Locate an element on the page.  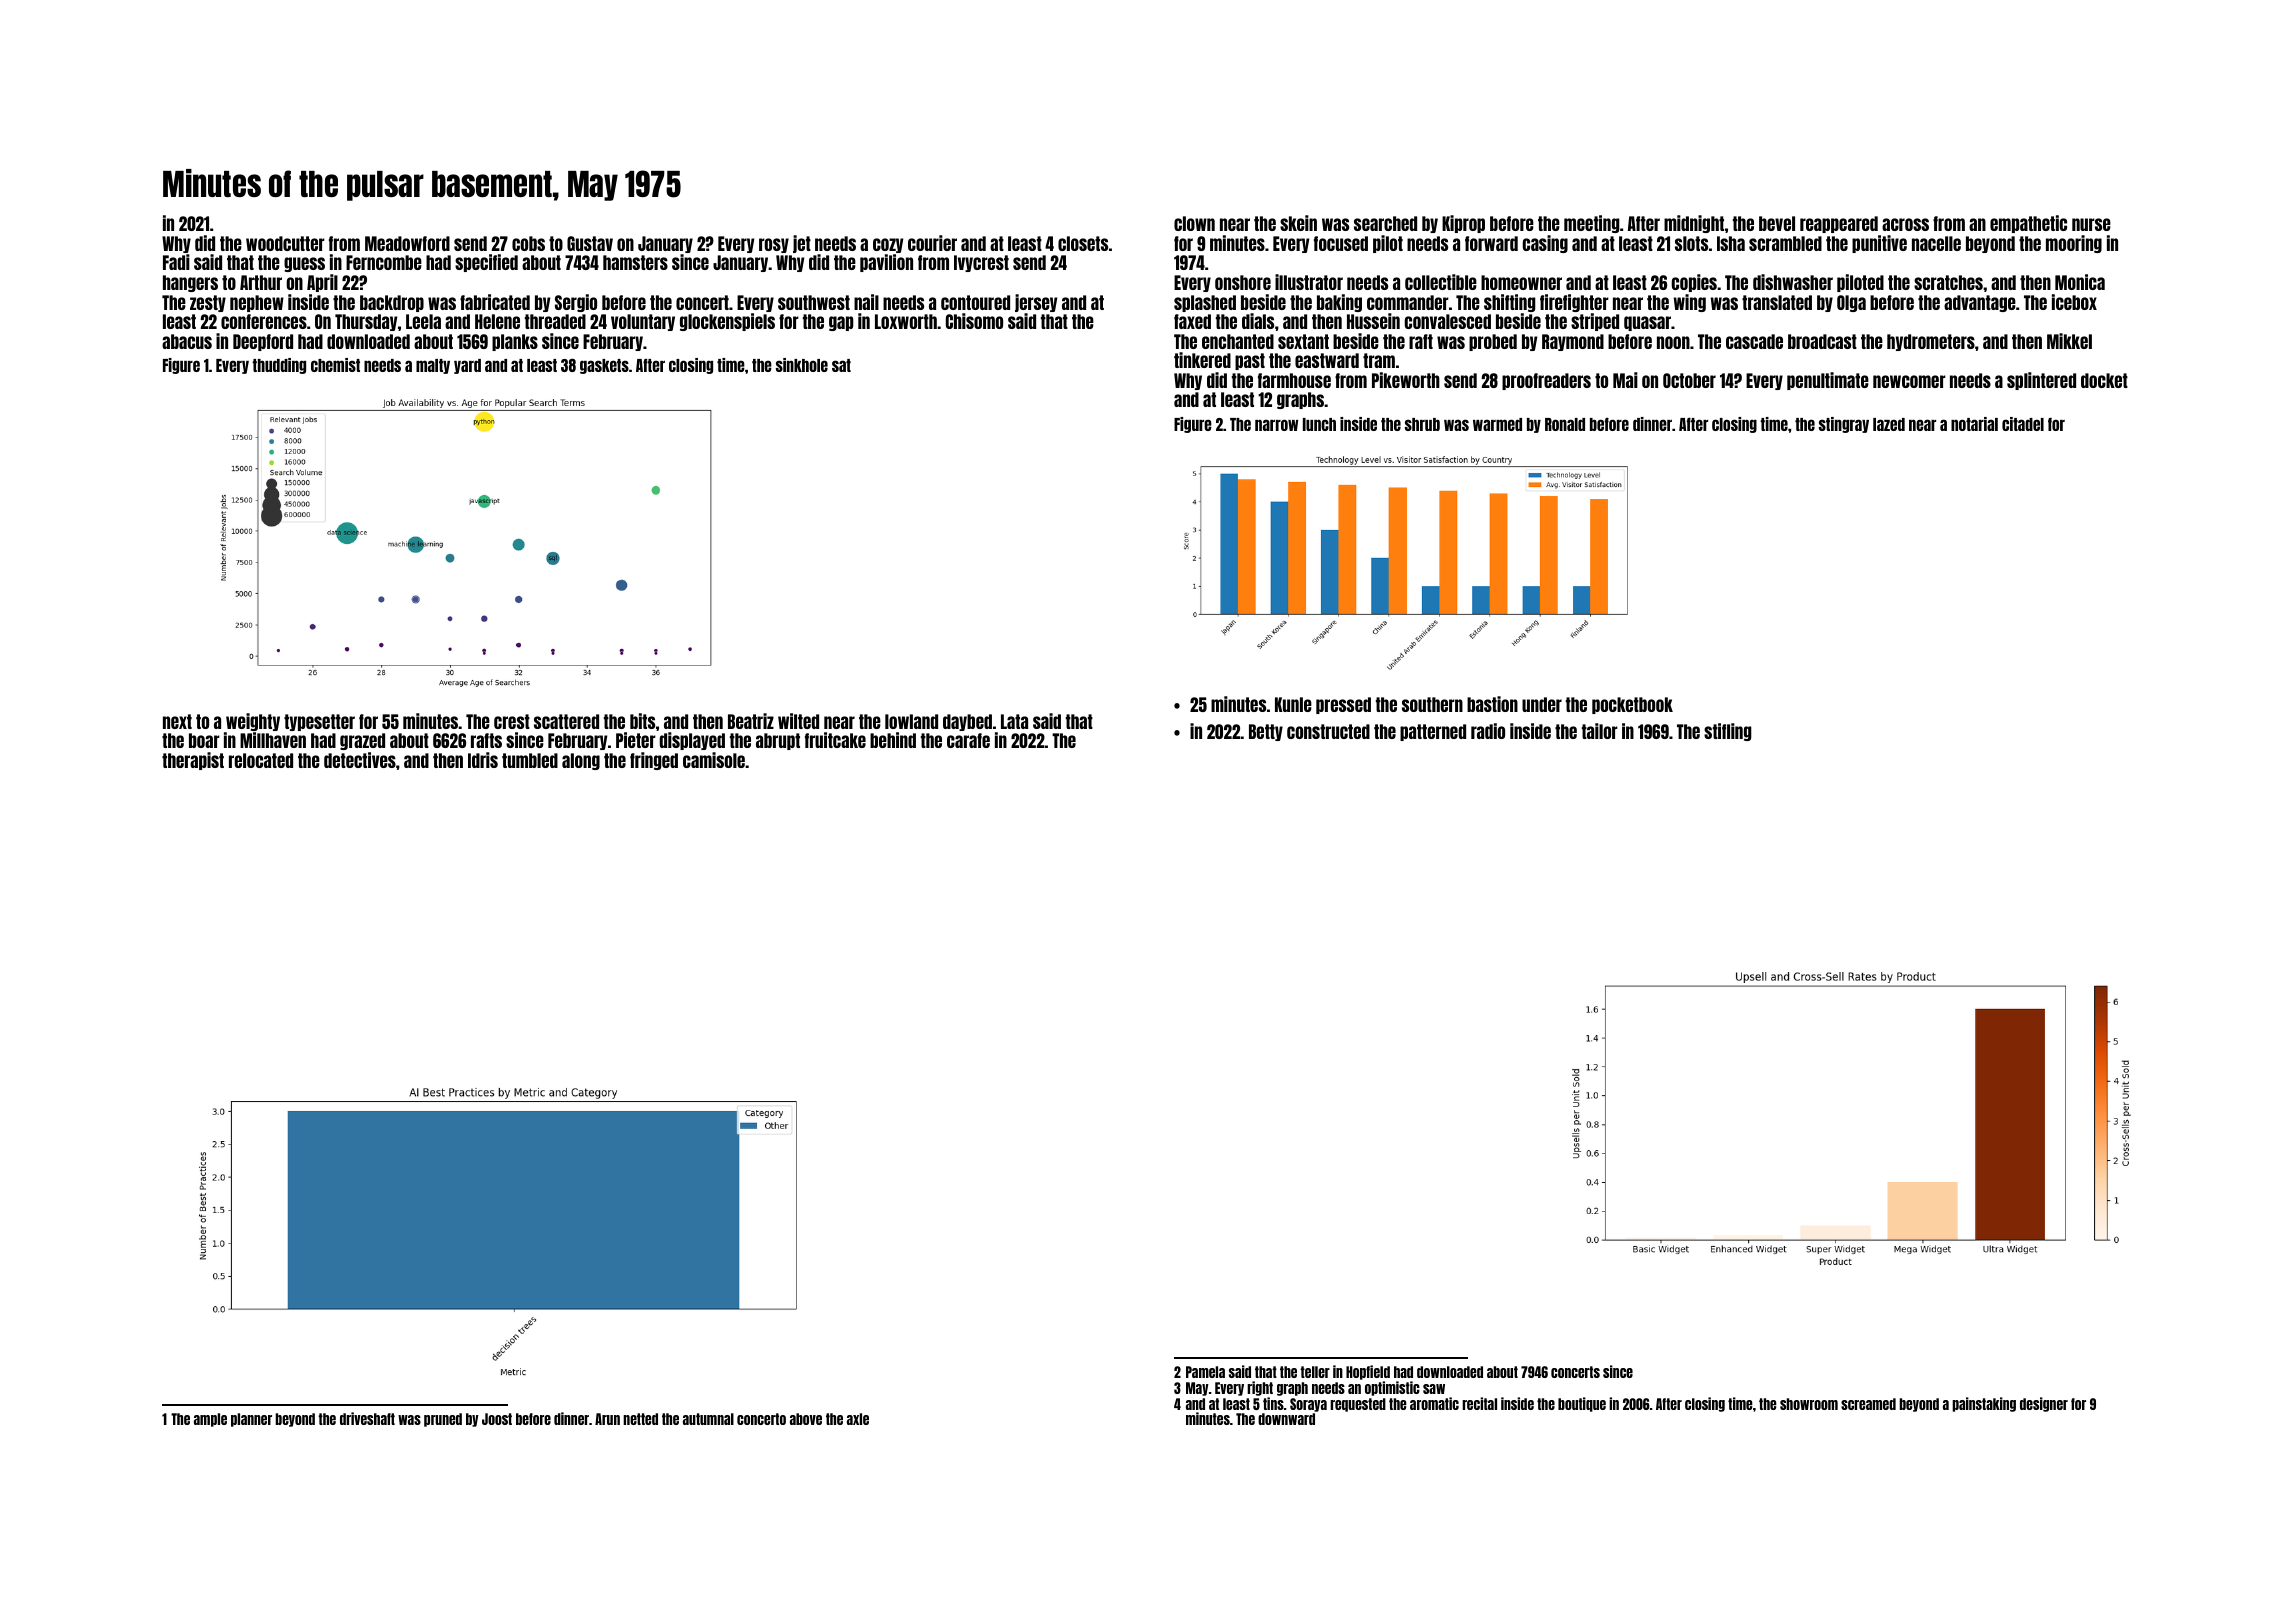
stifling is located at coordinates (1728, 732).
